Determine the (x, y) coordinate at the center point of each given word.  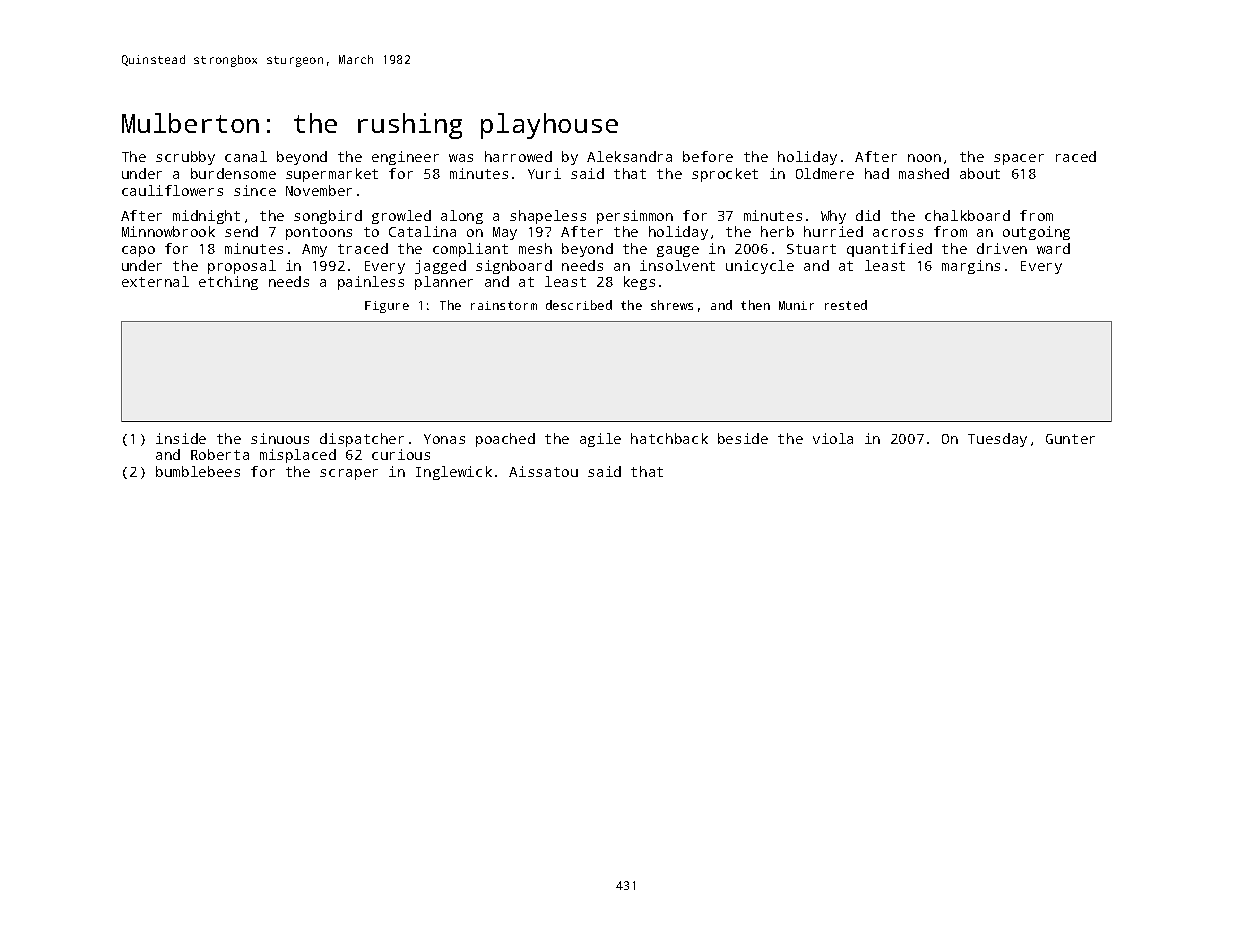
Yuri (544, 173)
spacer (1019, 159)
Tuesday (997, 440)
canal (246, 156)
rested (846, 305)
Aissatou (543, 471)
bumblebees (198, 471)
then (755, 305)
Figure (387, 307)
